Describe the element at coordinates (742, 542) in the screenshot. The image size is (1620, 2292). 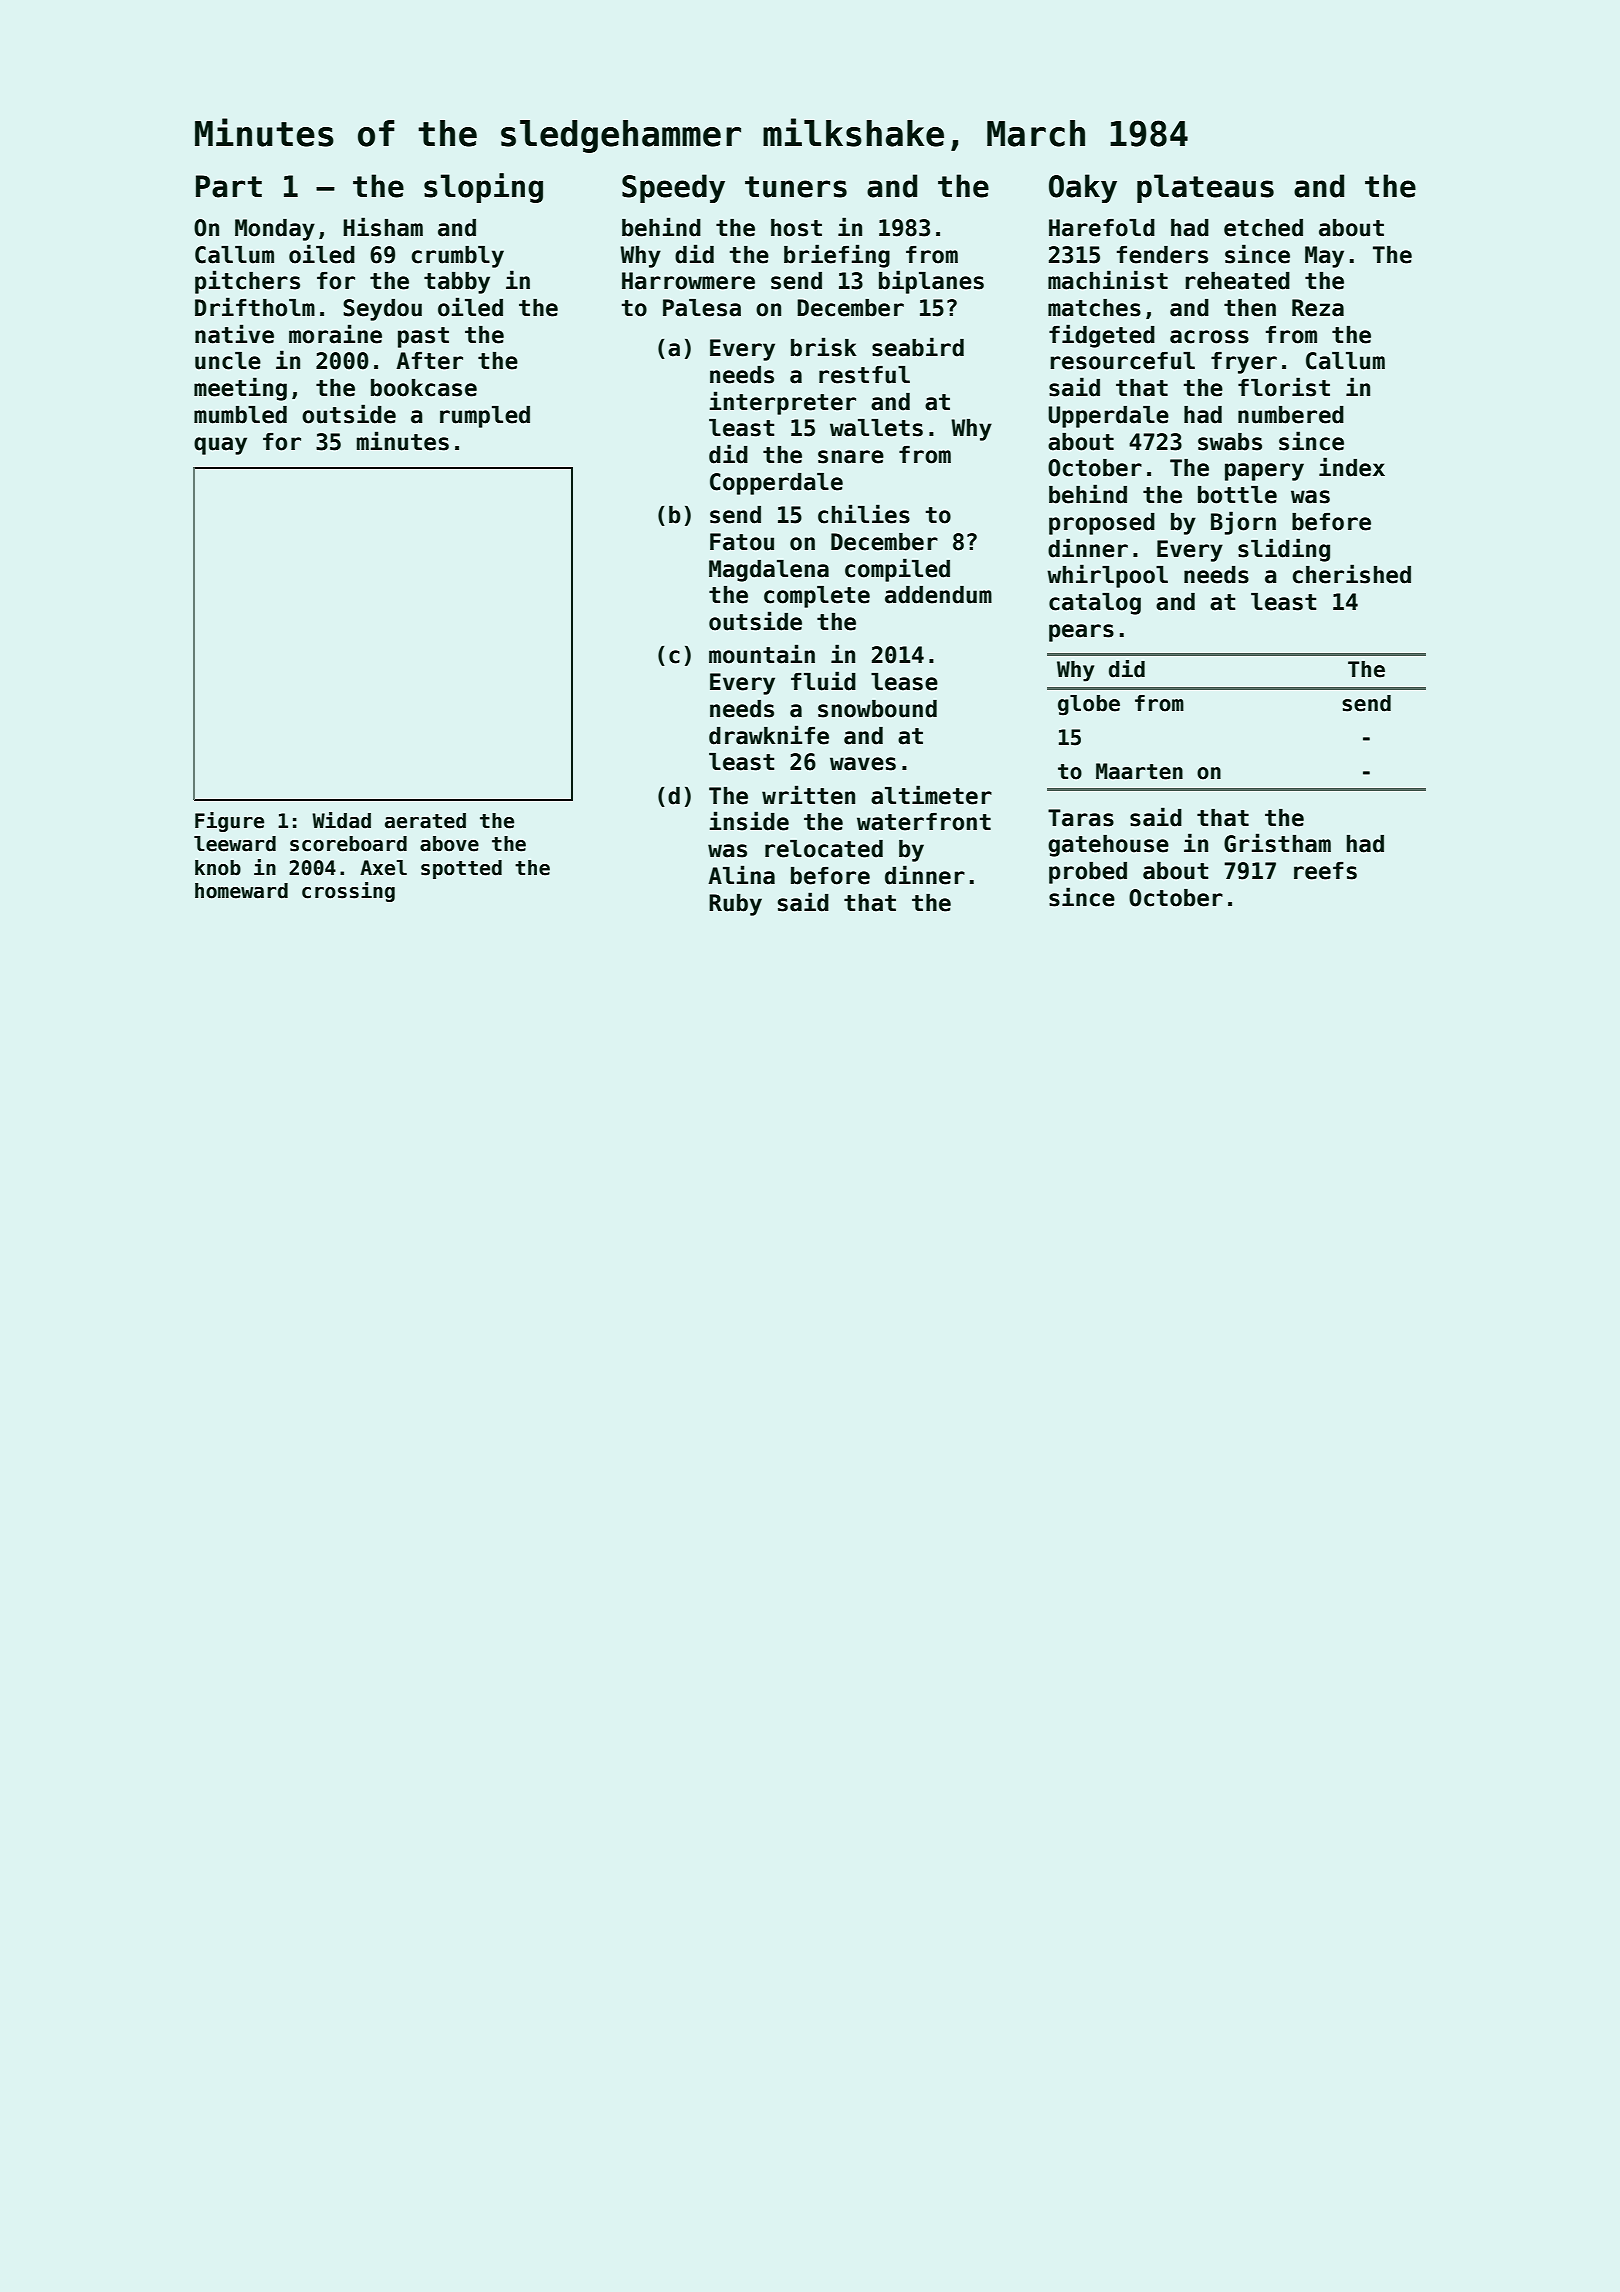
I see `Fatou` at that location.
